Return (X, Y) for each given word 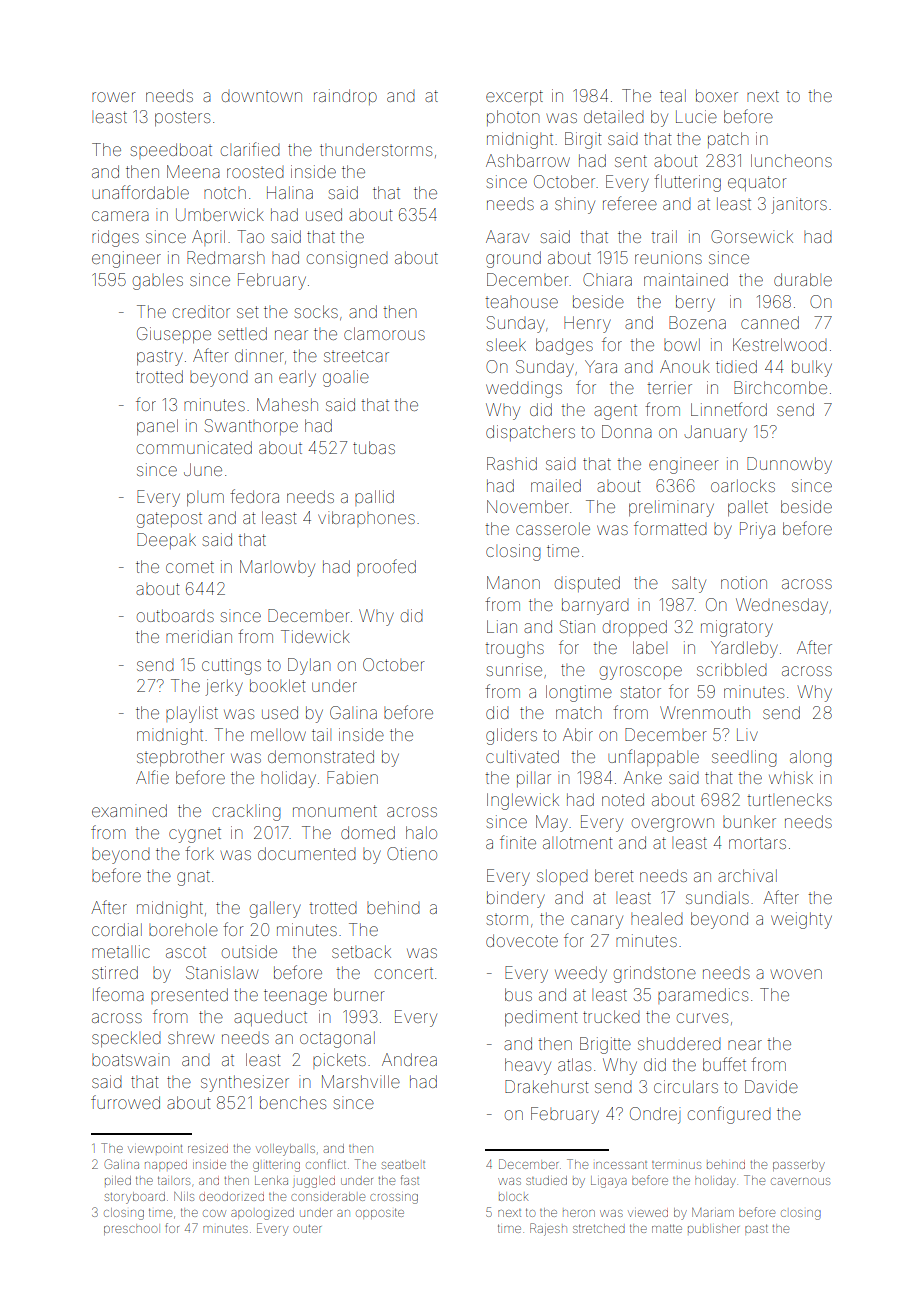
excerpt (514, 97)
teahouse (521, 302)
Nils (184, 1196)
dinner (259, 355)
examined (129, 810)
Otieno (412, 853)
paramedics (703, 996)
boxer (717, 95)
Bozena (697, 322)
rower (113, 97)
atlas (574, 1064)
